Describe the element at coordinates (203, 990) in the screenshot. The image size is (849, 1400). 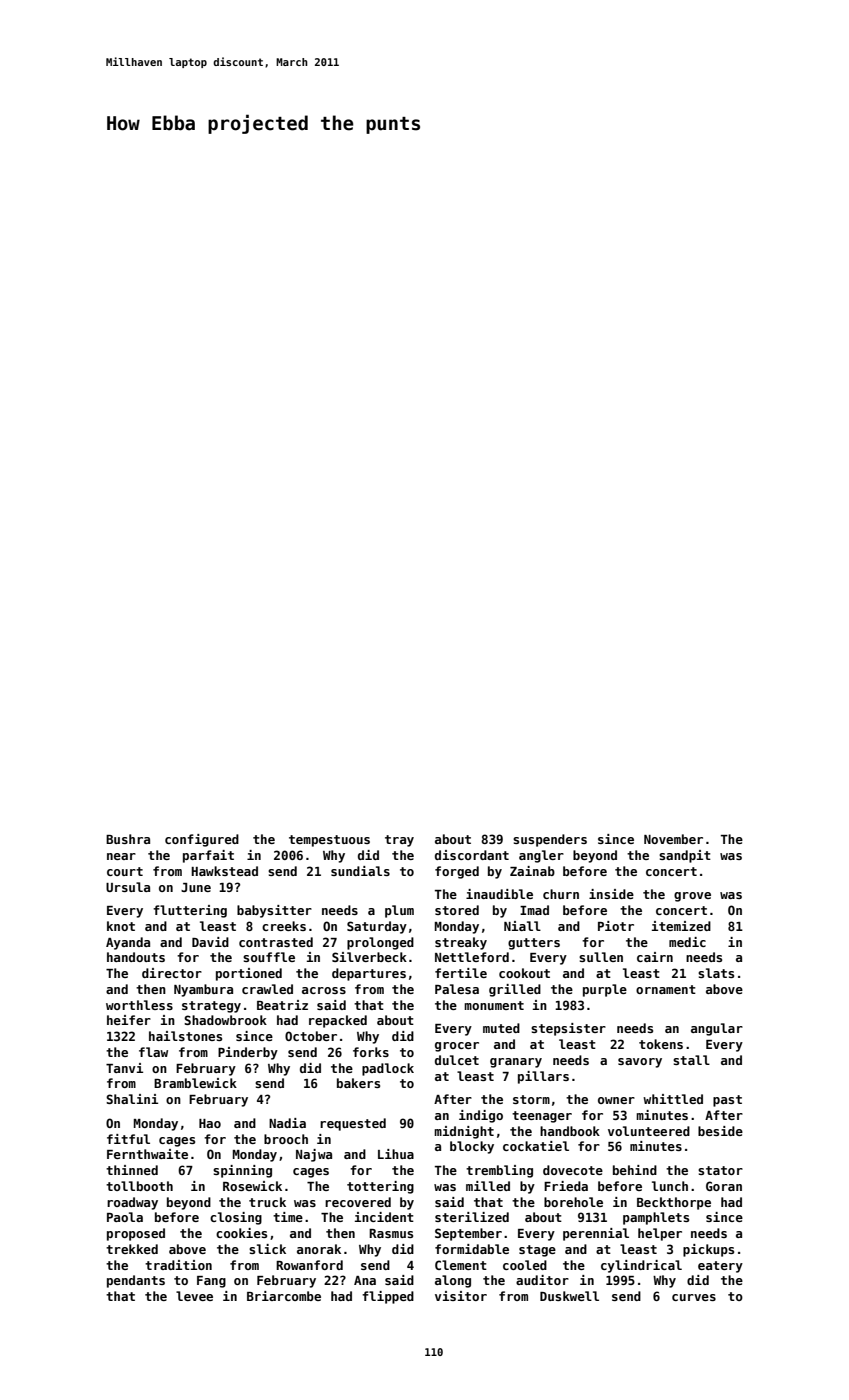
I see `Nyambura` at that location.
